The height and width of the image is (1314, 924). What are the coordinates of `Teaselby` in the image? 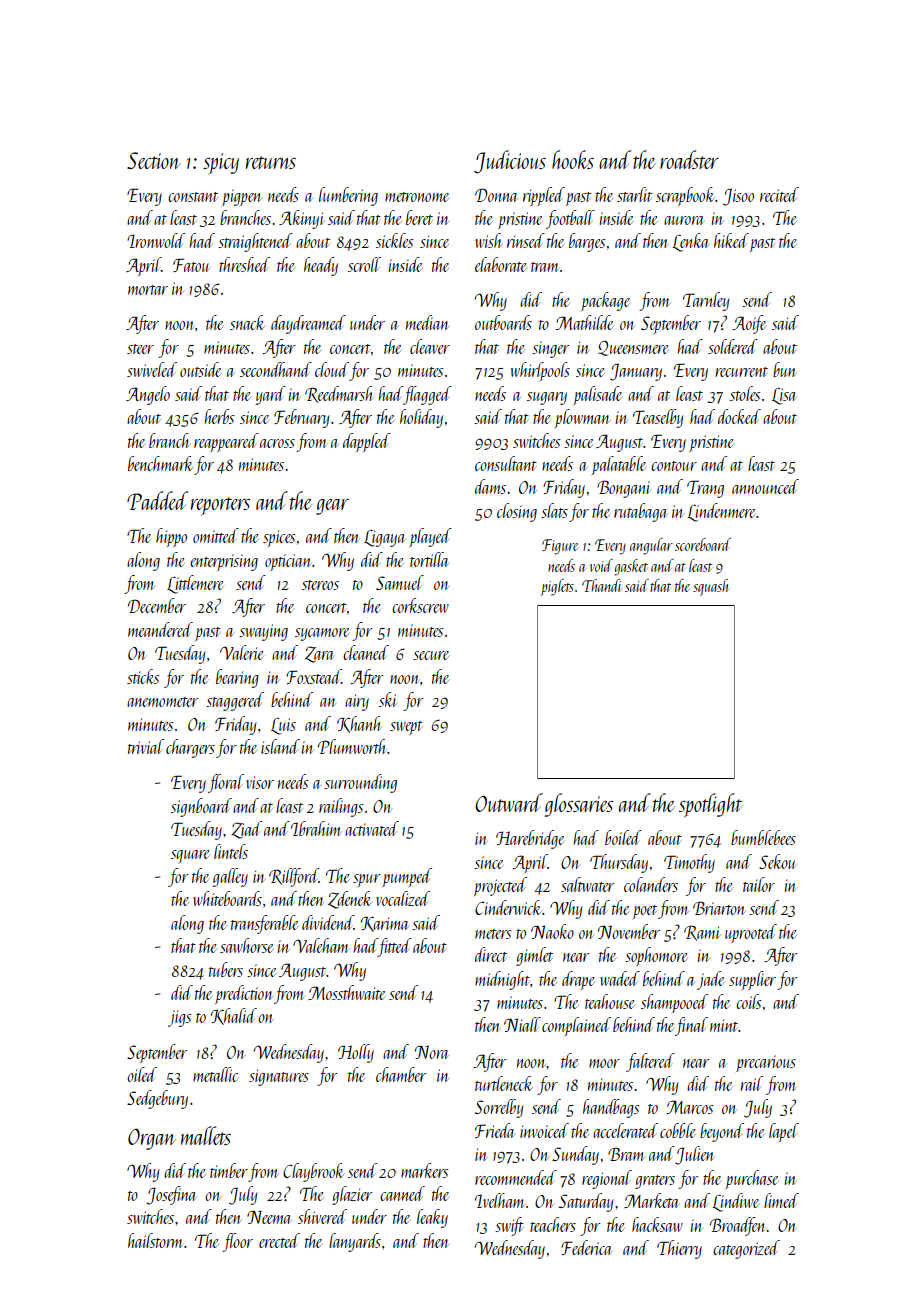 It's located at (658, 418).
